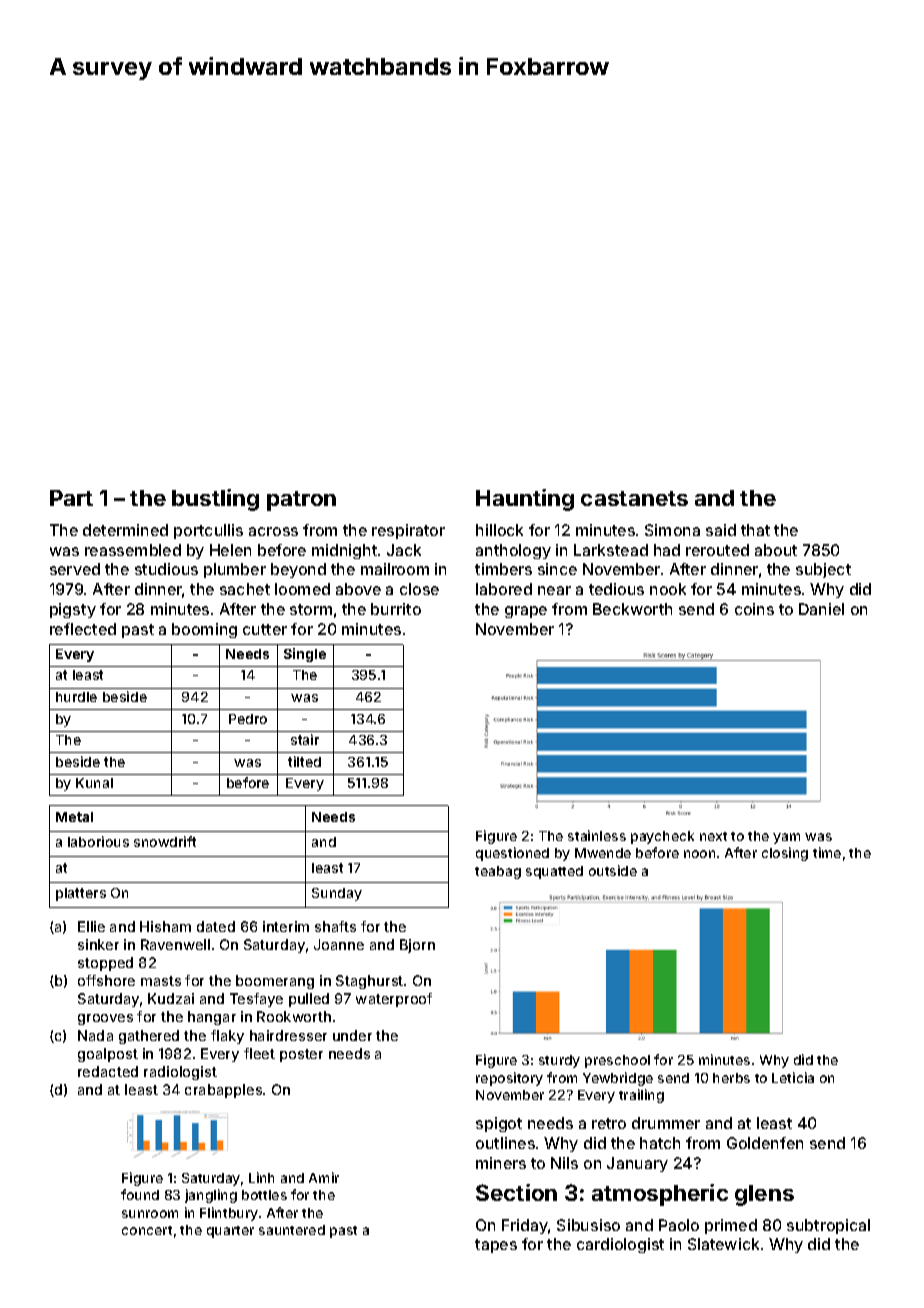 This screenshot has width=924, height=1308. I want to click on Kunal, so click(94, 783).
